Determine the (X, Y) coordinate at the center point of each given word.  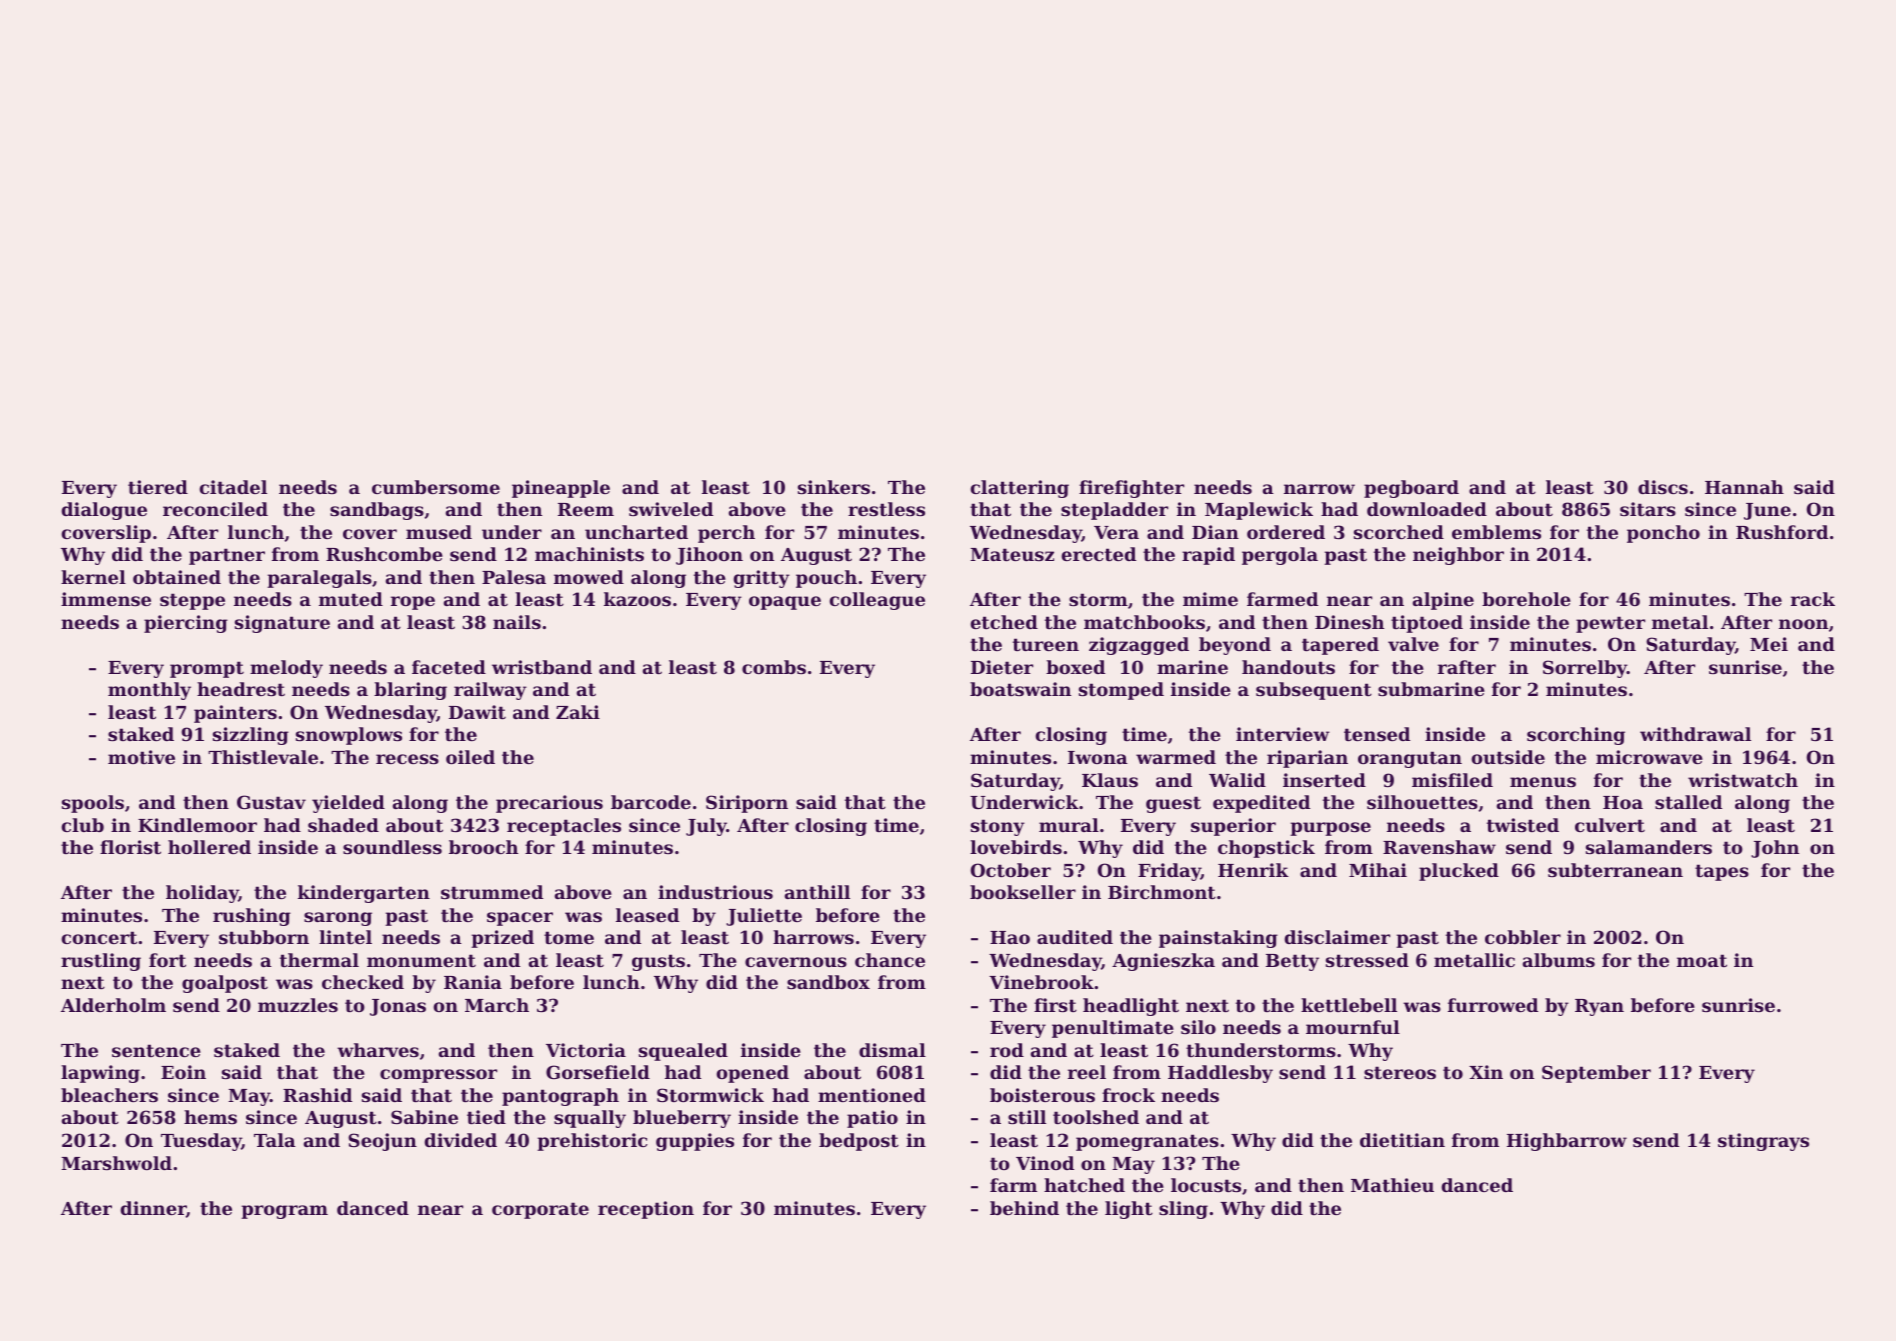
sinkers (834, 487)
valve (1413, 644)
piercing (186, 624)
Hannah (1744, 487)
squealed (683, 1052)
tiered (158, 487)
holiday (202, 894)
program (284, 1212)
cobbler (1523, 937)
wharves (378, 1050)
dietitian (1402, 1140)
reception (646, 1210)
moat (1702, 960)
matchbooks (1144, 622)
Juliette (764, 917)
